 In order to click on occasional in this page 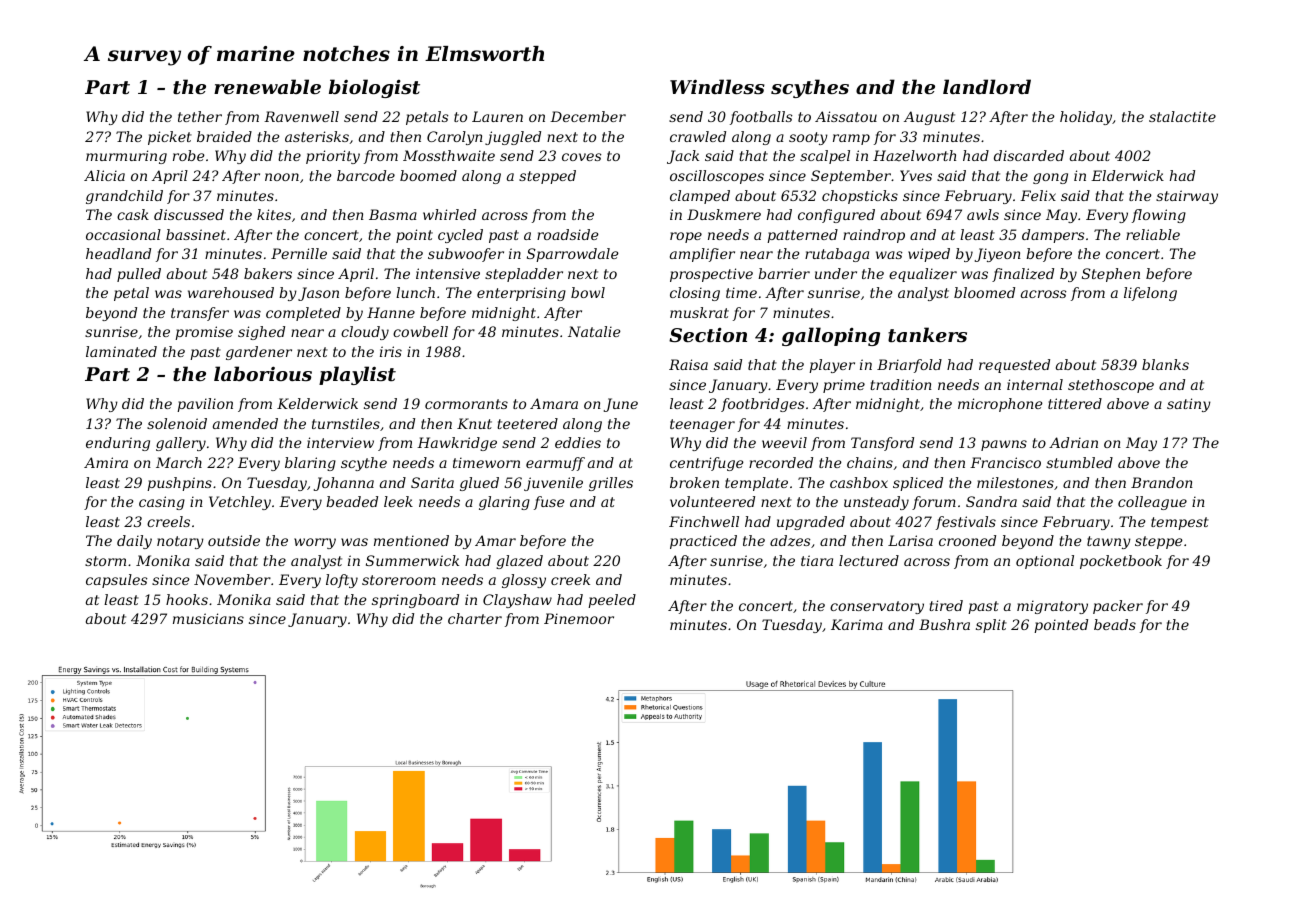, I will do `click(123, 234)`.
